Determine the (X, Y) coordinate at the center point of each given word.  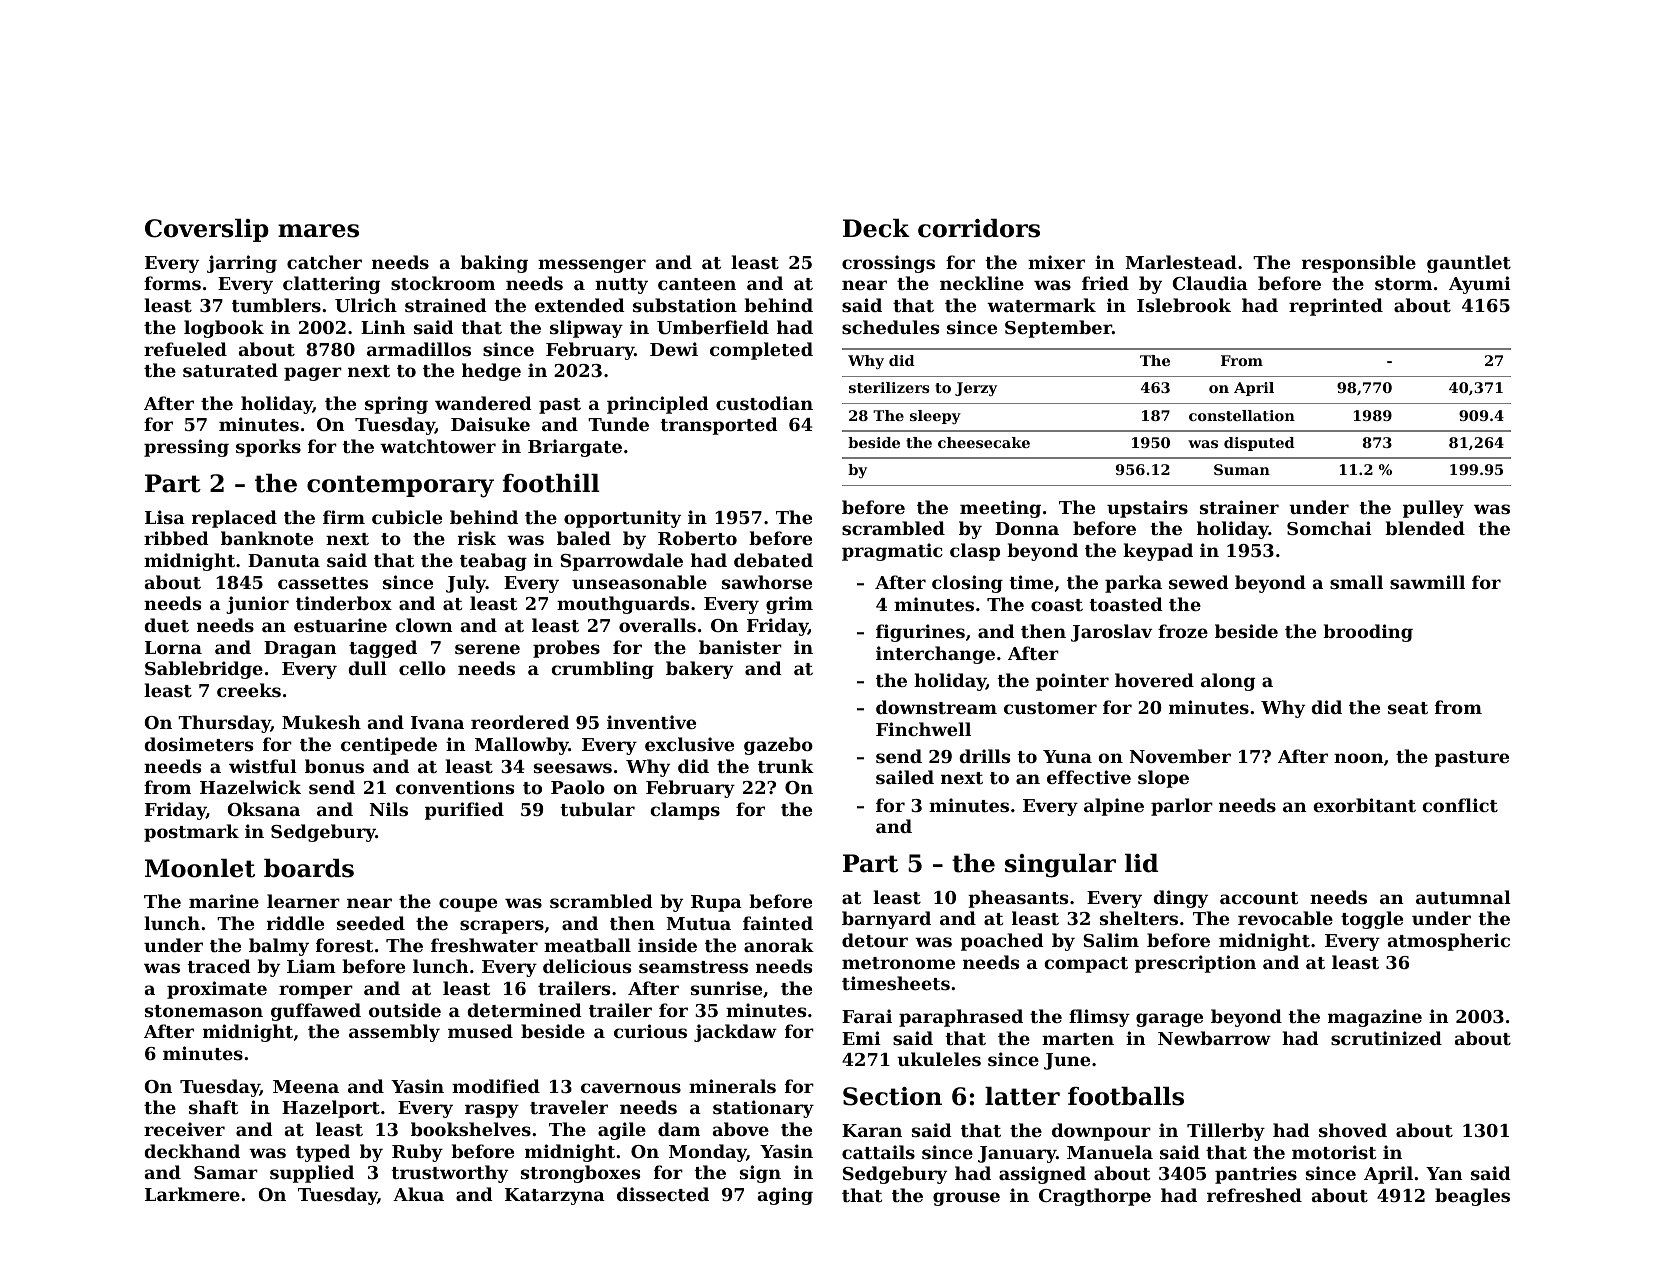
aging (785, 1196)
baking (494, 264)
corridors (979, 228)
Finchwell (923, 729)
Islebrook (1184, 305)
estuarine (340, 625)
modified (496, 1086)
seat (1408, 708)
